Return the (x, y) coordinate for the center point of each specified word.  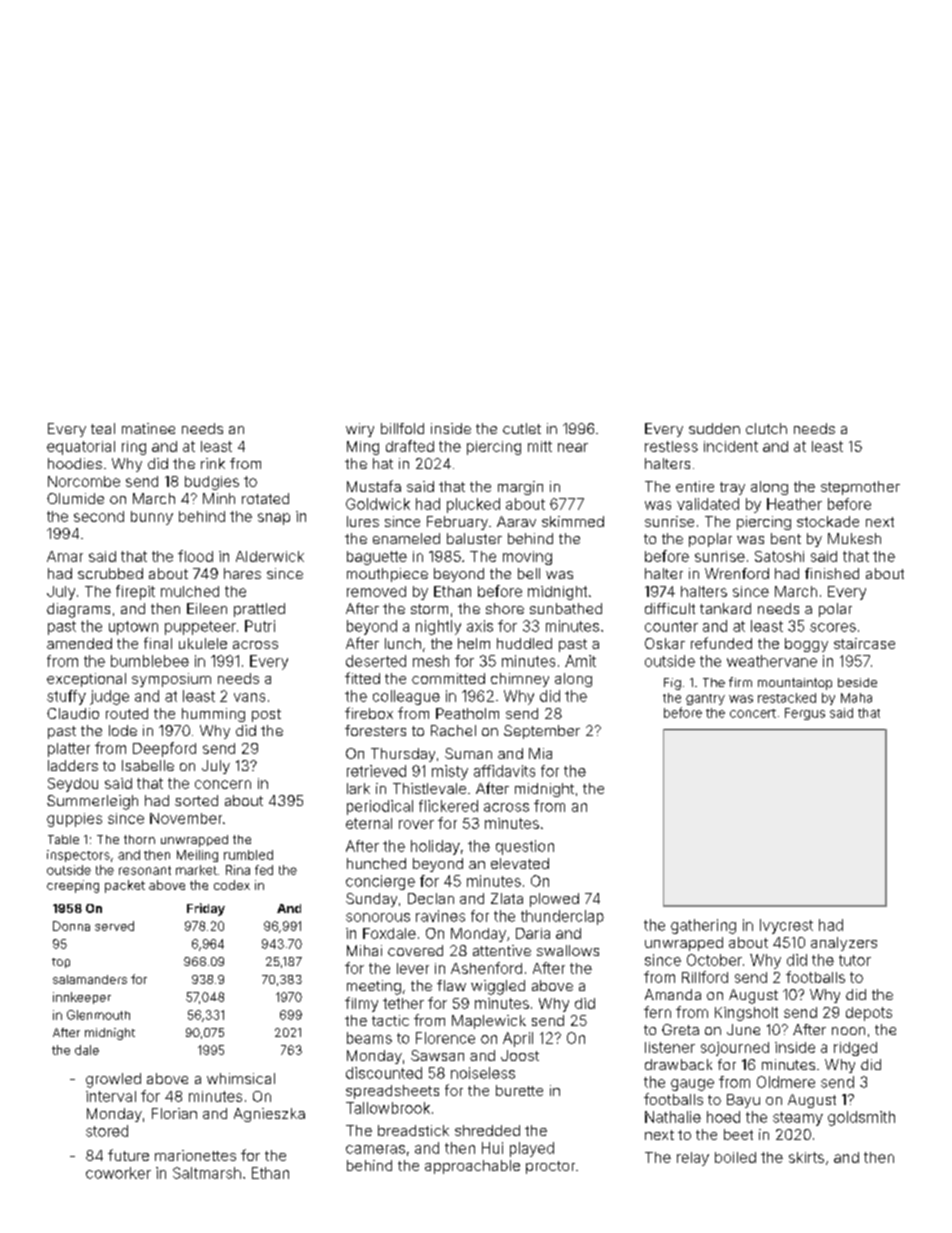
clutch (766, 428)
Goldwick (378, 504)
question (525, 847)
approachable (472, 1167)
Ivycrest (786, 926)
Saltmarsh (207, 1173)
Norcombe (84, 481)
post (266, 715)
